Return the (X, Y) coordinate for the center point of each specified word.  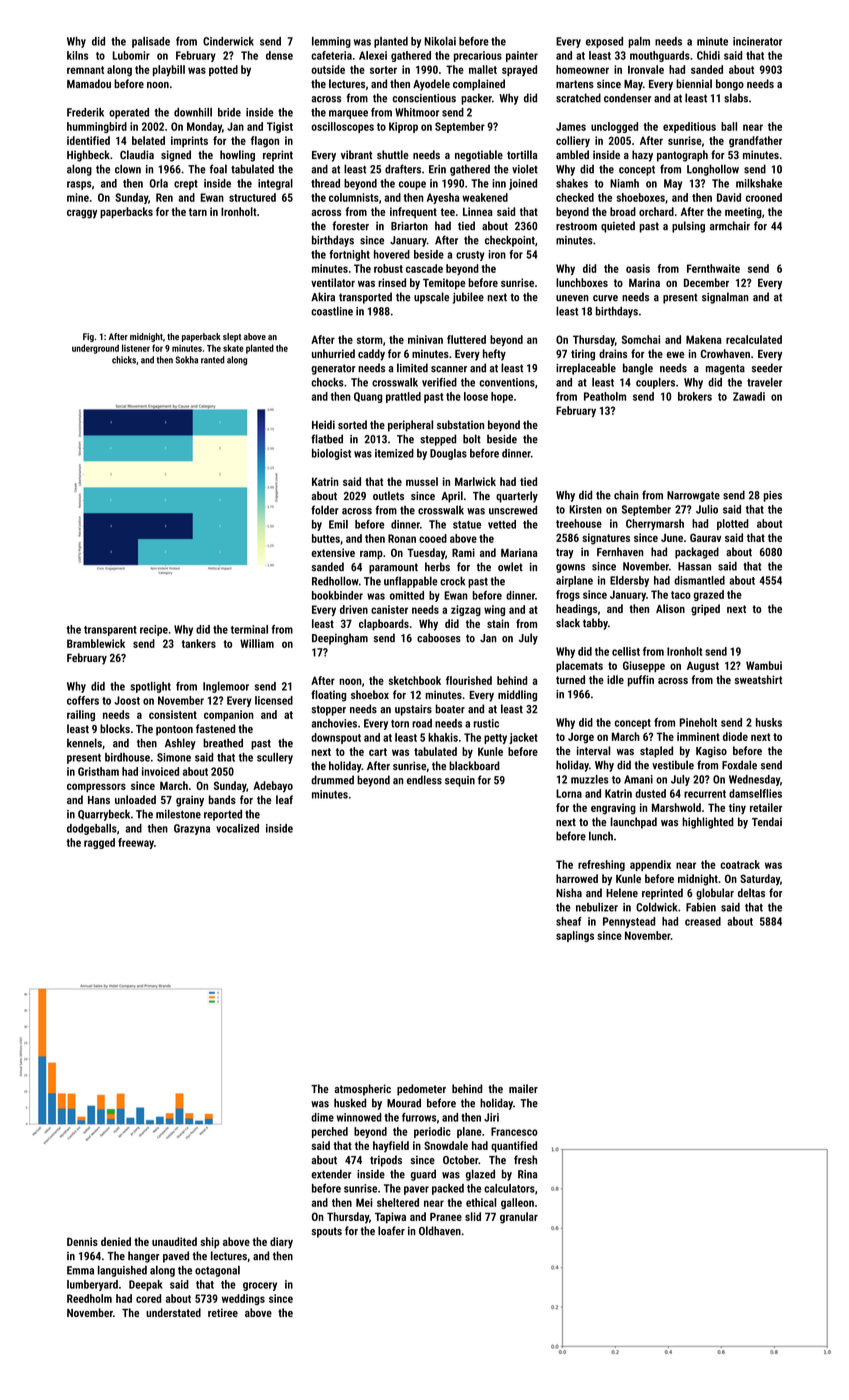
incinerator (757, 41)
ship (209, 1243)
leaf (284, 799)
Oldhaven (440, 1230)
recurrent (705, 794)
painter (522, 56)
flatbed (327, 439)
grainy (190, 801)
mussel (422, 481)
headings (576, 610)
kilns (77, 55)
